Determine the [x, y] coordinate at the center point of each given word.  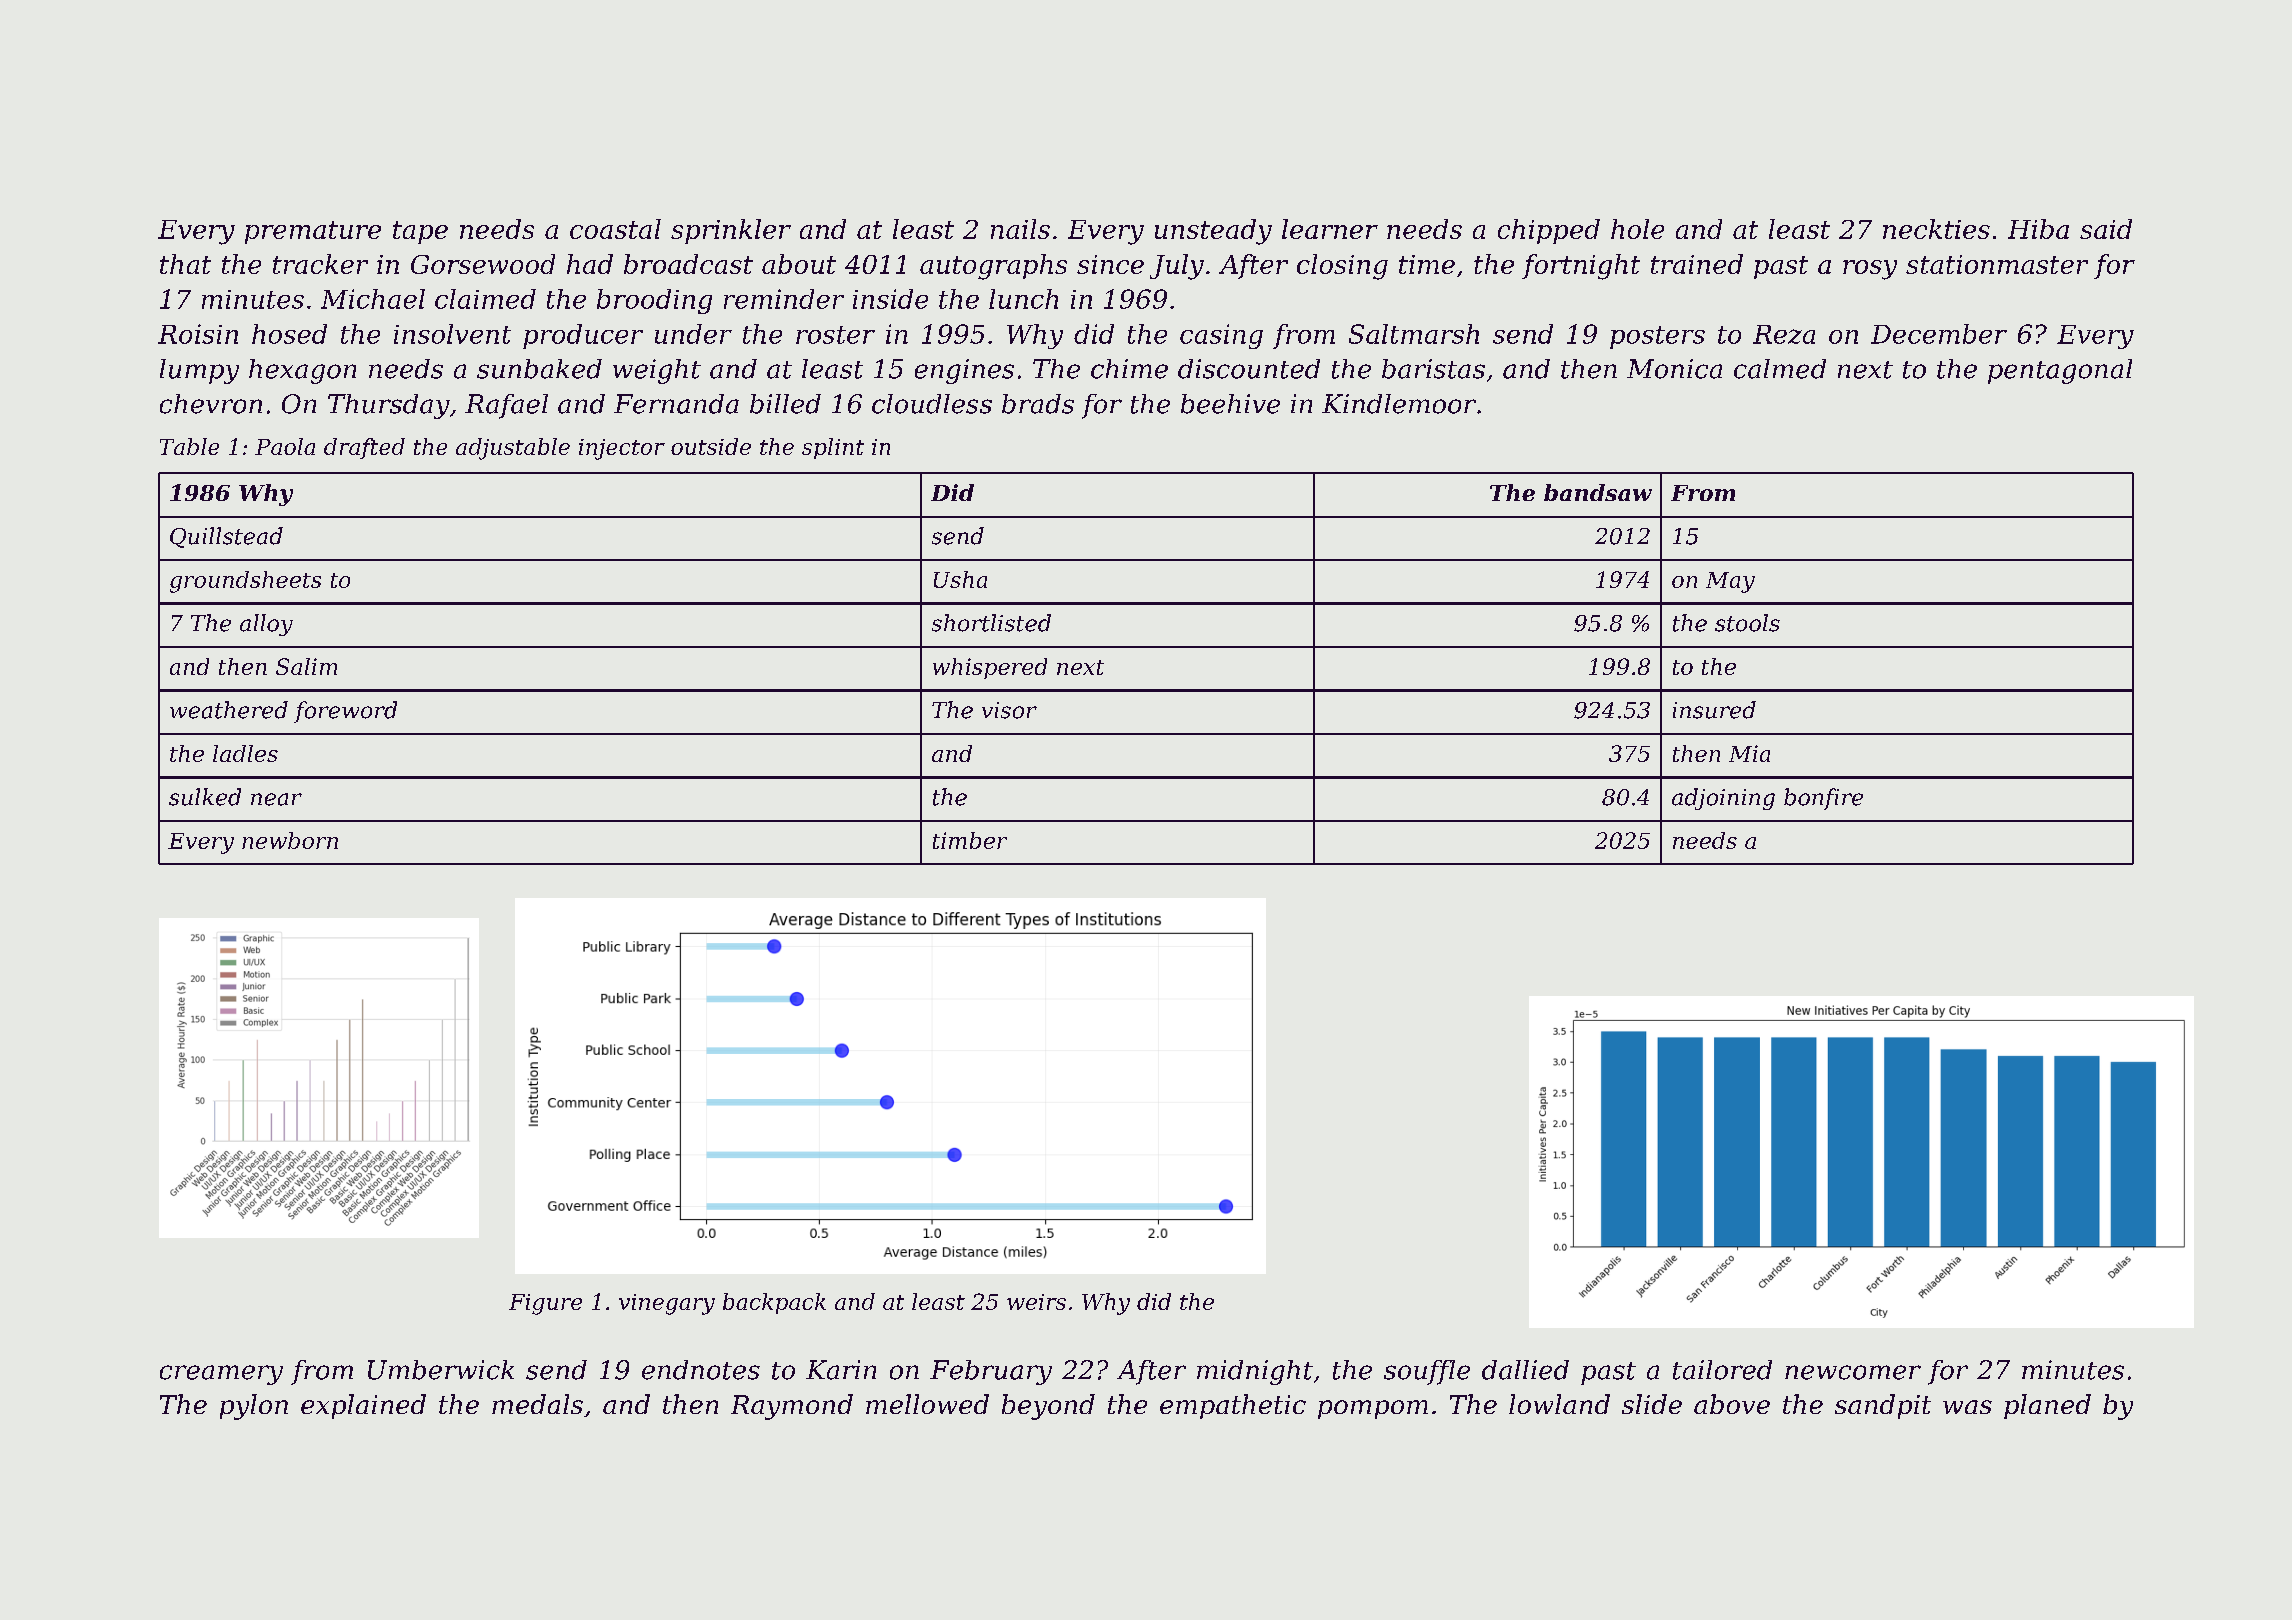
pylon [254, 1407]
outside [711, 446]
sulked [205, 797]
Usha [960, 579]
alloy [266, 625]
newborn [290, 840]
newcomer [1853, 1372]
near [276, 799]
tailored [1722, 1370]
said [2106, 229]
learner [1330, 229]
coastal [615, 229]
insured [1714, 710]
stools [1747, 623]
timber [970, 840]
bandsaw [1598, 492]
